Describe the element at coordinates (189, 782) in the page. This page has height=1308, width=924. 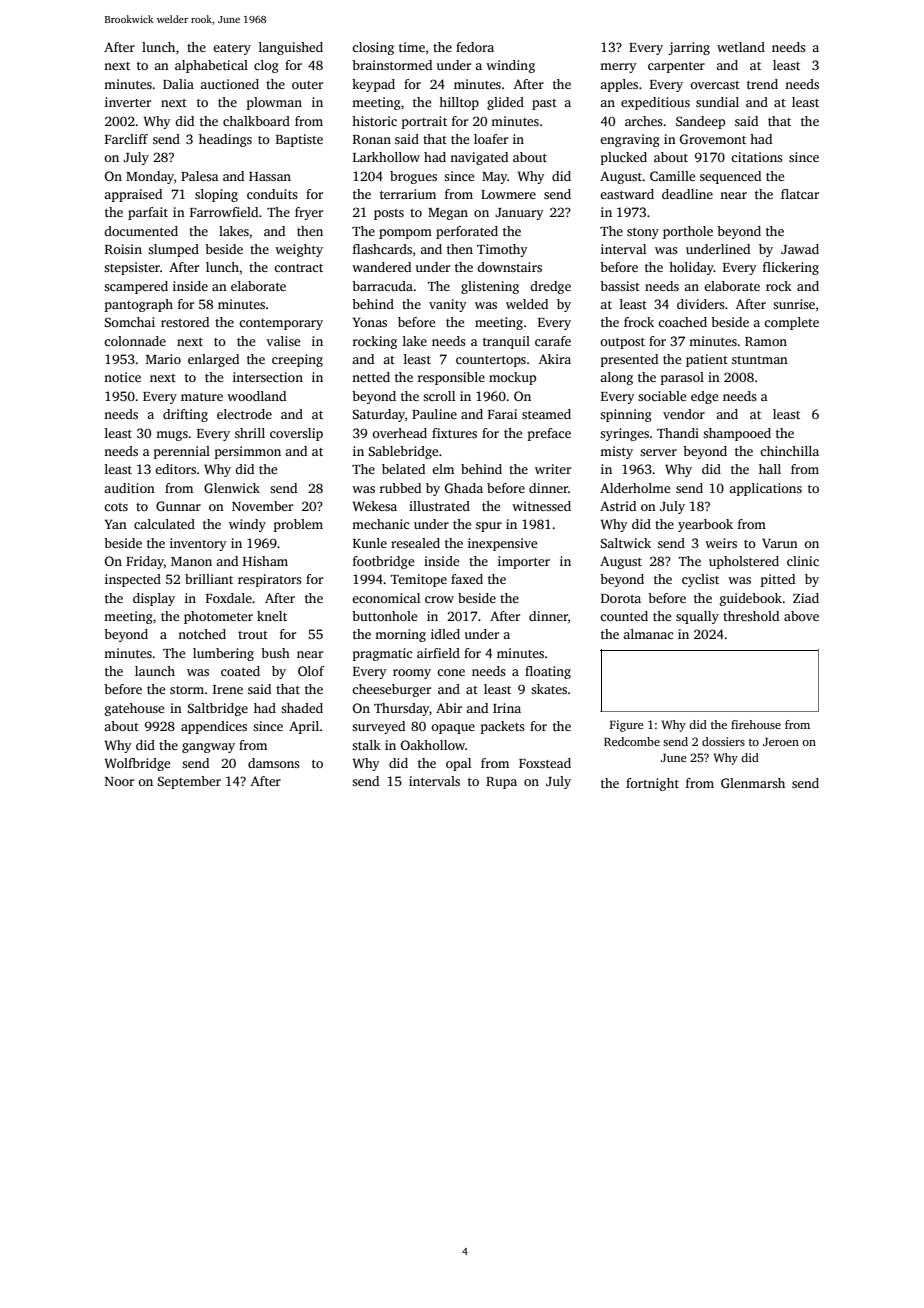
I see `September` at that location.
